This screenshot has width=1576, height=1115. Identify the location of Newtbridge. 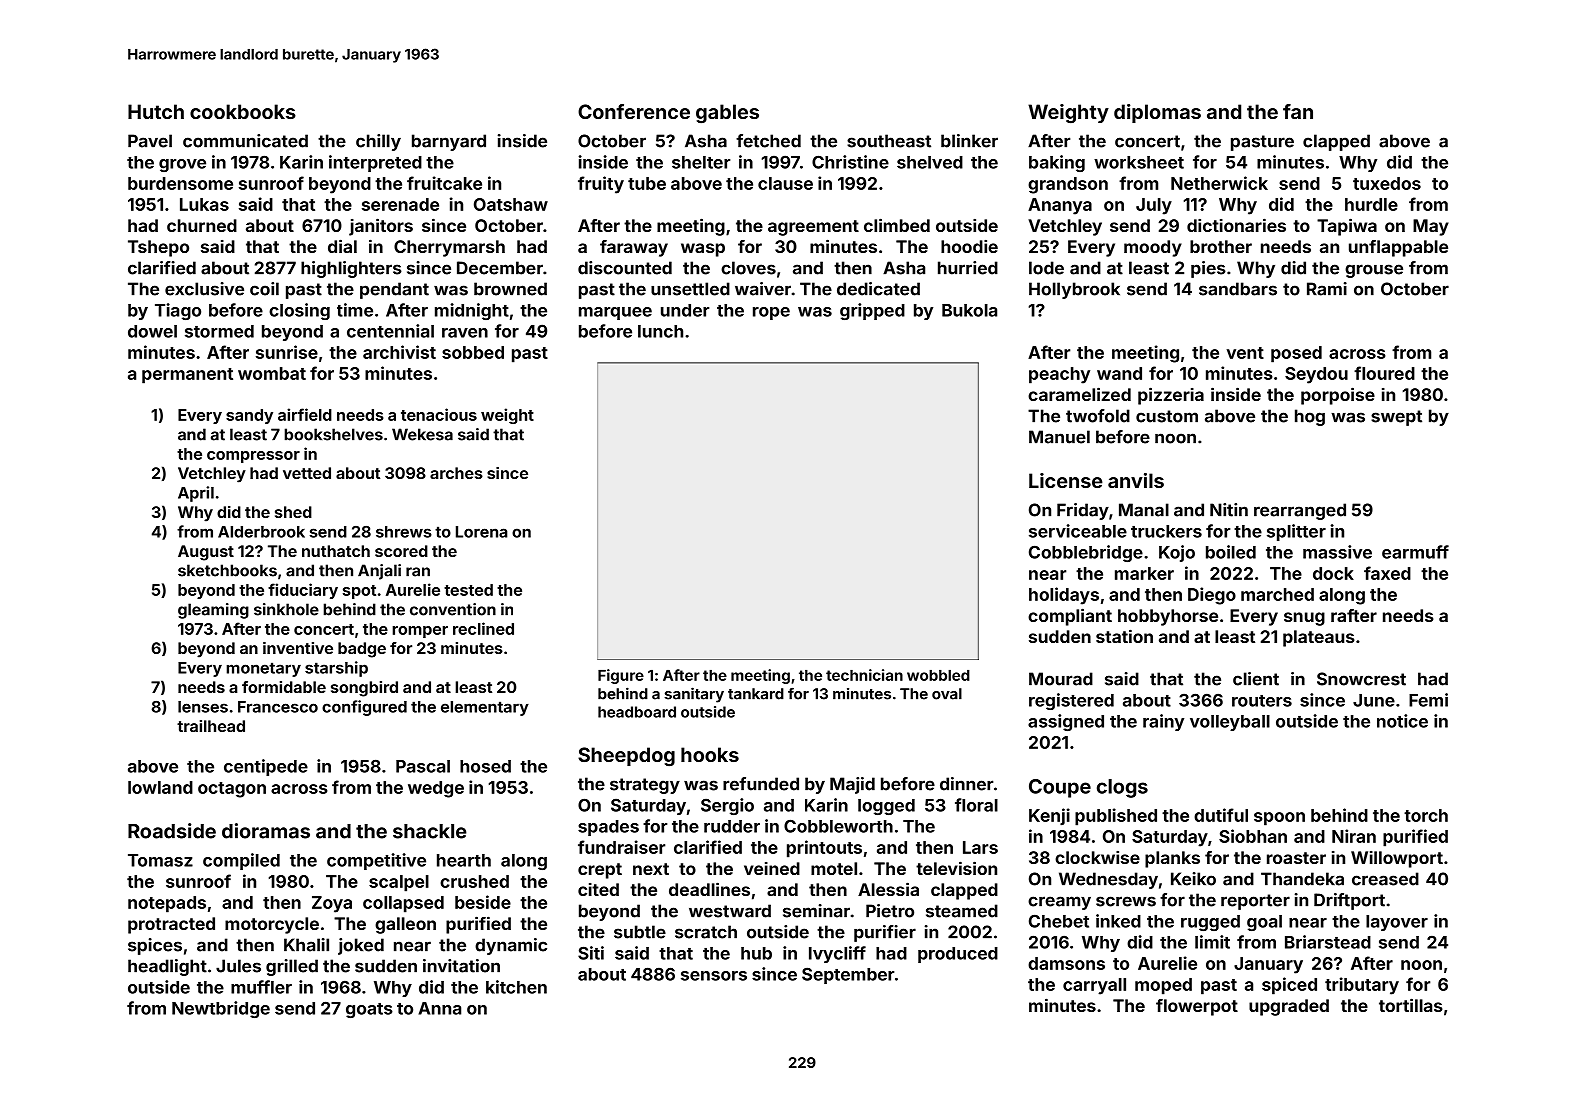
(221, 1009).
